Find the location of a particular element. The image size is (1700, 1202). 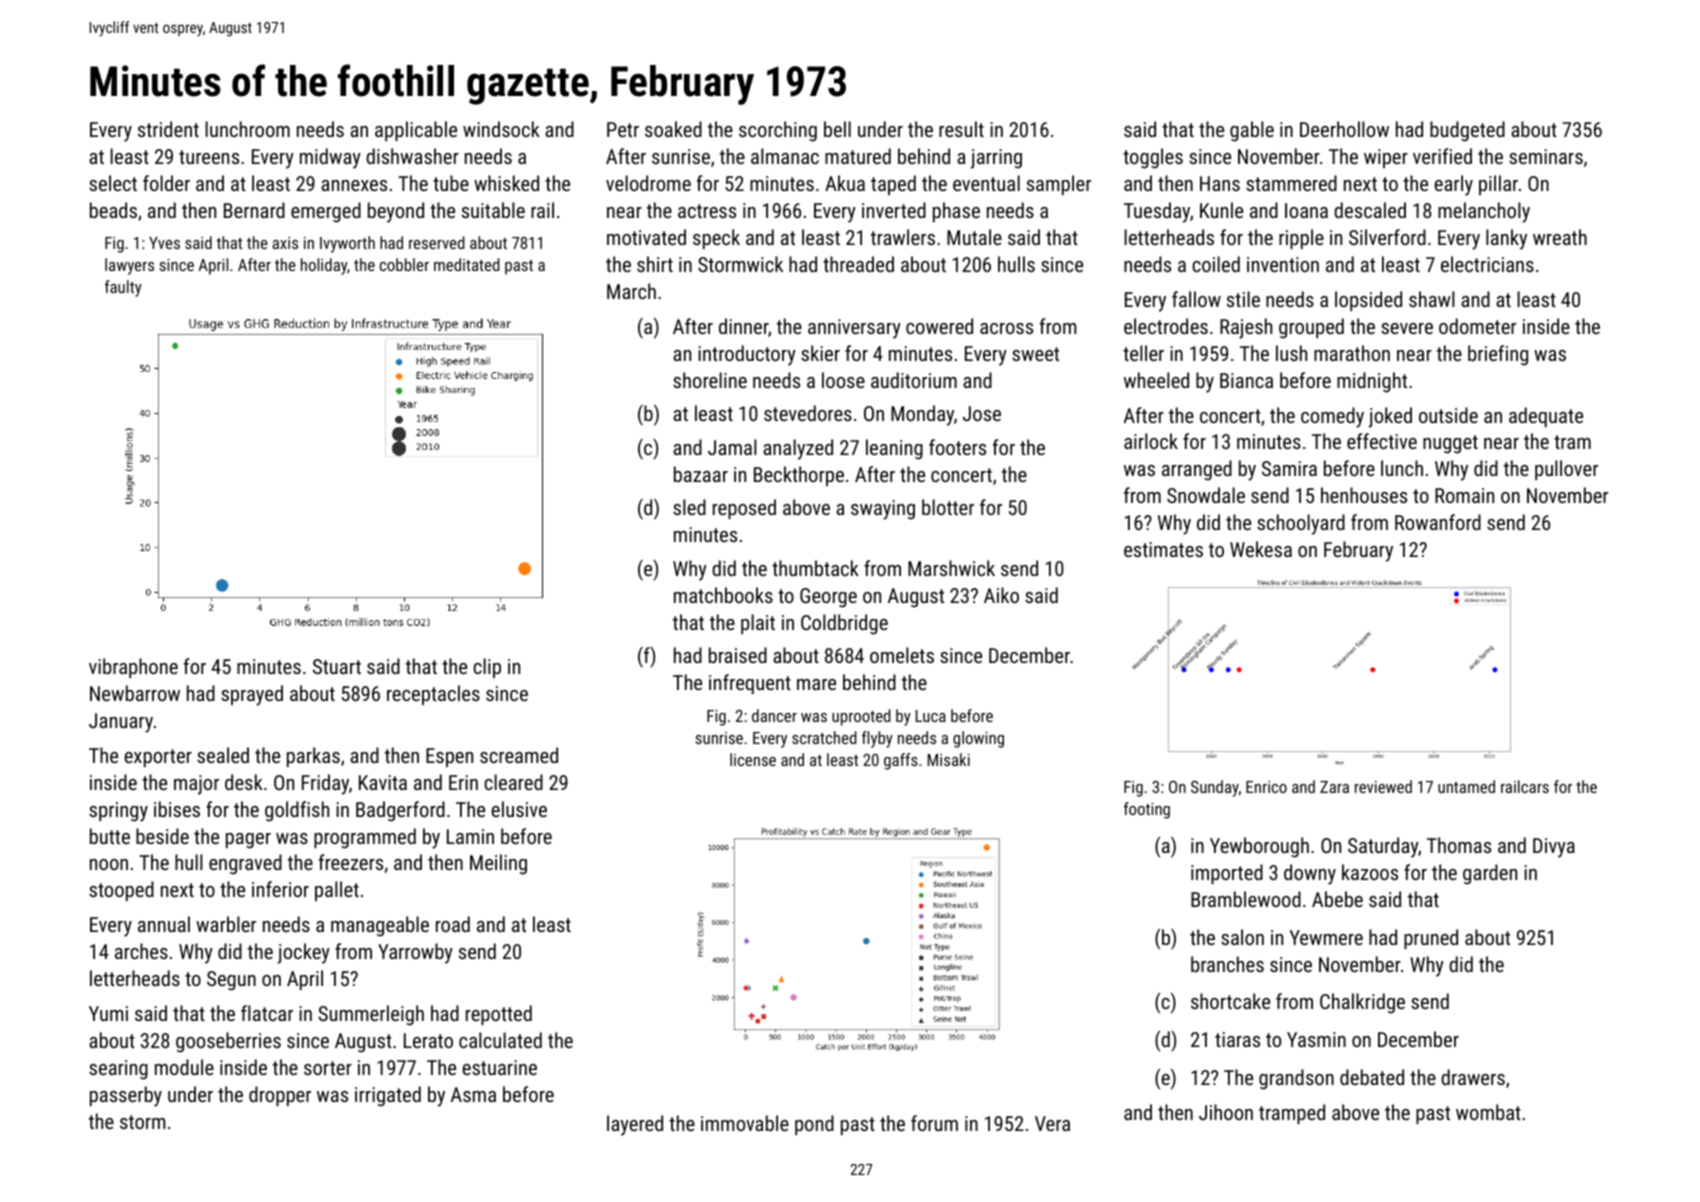

layered is located at coordinates (635, 1125).
